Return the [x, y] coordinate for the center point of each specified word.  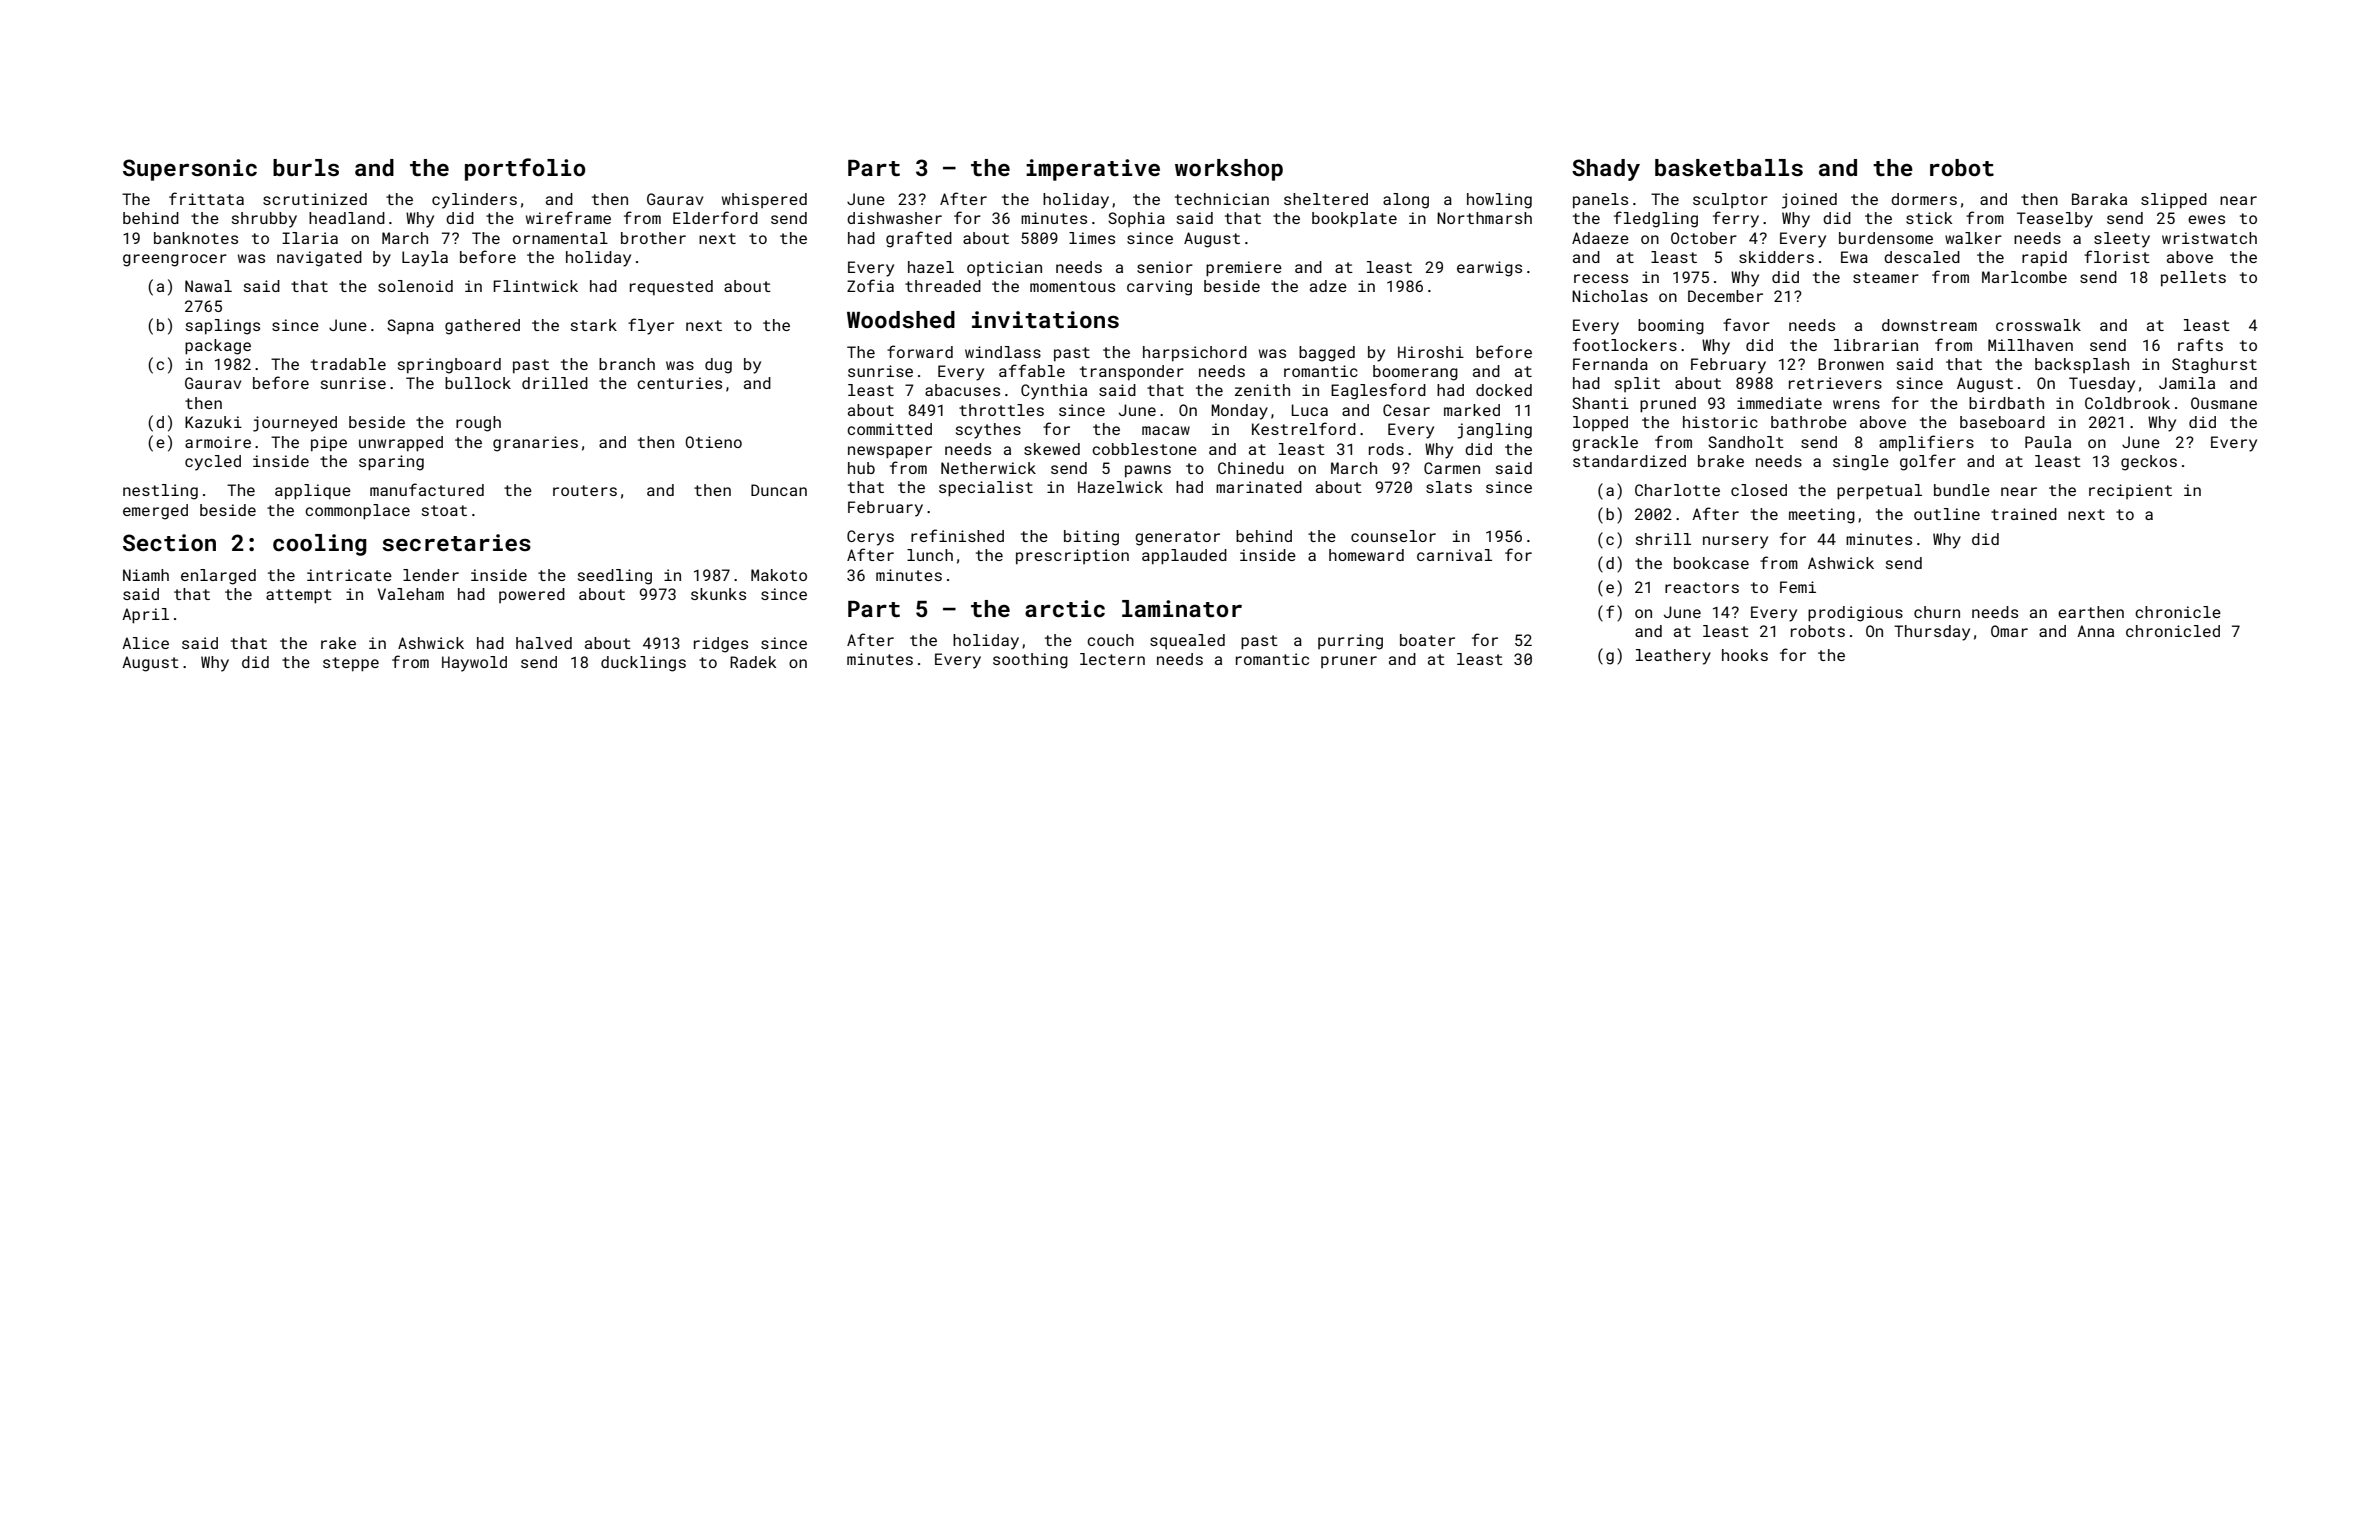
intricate [349, 575]
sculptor [1730, 200]
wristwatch [2209, 238]
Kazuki [213, 422]
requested [671, 287]
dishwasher [894, 218]
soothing [1030, 661]
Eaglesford [1378, 391]
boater [1427, 640]
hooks [1745, 655]
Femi [1798, 587]
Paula [2048, 442]
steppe [351, 664]
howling [1499, 201]
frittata [206, 198]
